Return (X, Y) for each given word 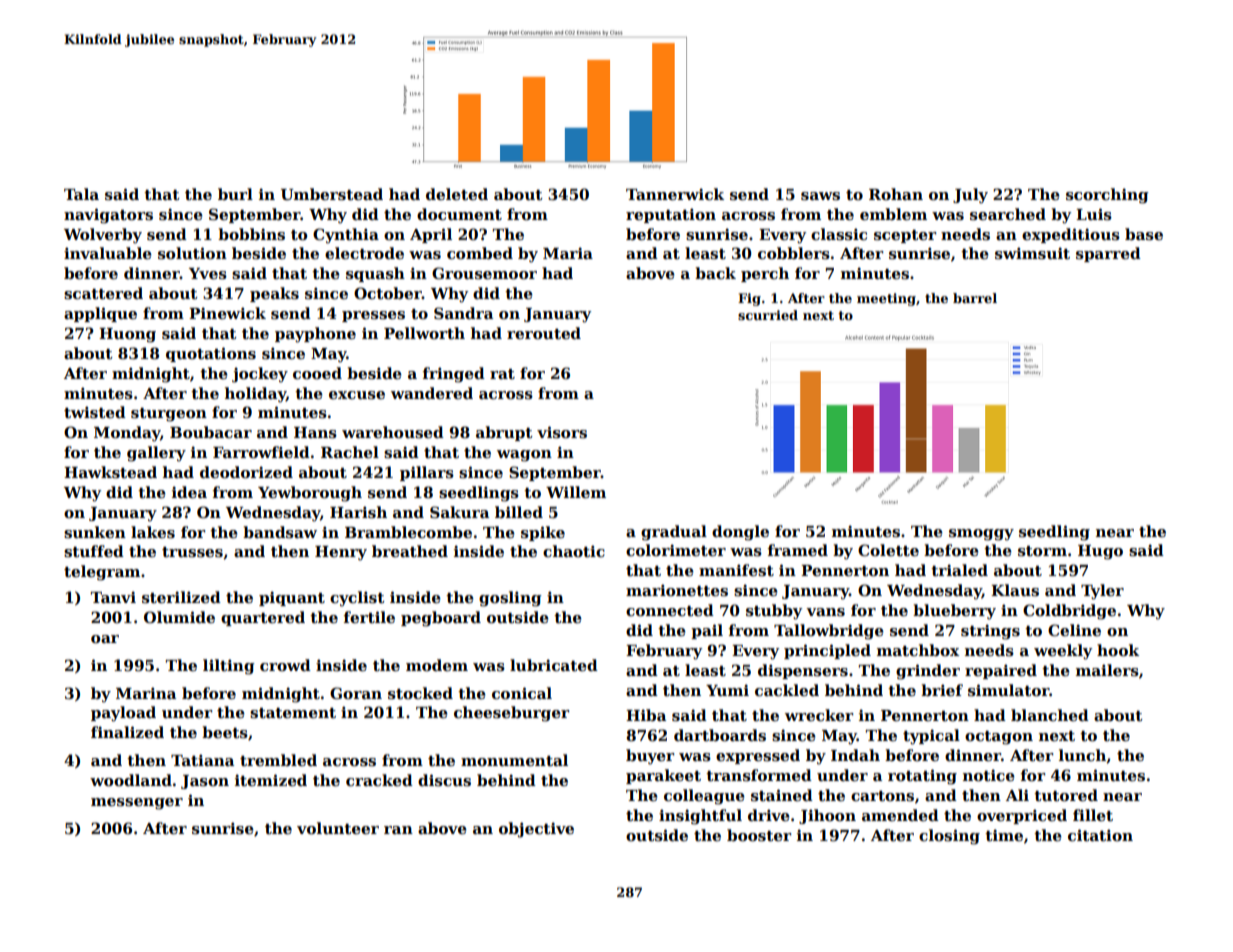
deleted (457, 194)
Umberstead (332, 194)
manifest (736, 570)
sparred (1108, 254)
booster (759, 835)
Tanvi (113, 597)
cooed (317, 373)
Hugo (1100, 552)
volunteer (338, 828)
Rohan (896, 194)
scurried (768, 315)
